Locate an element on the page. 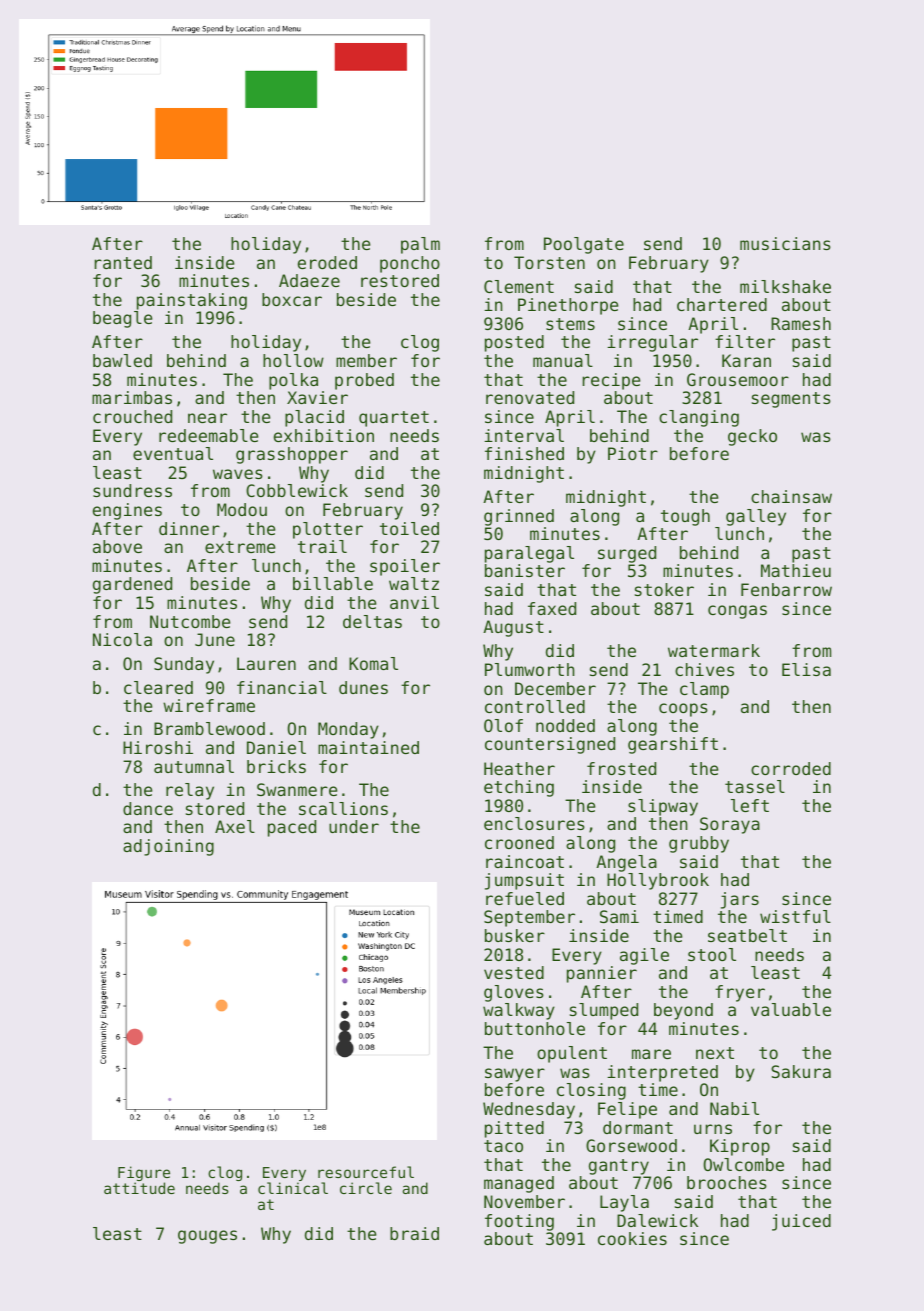  ranted is located at coordinates (123, 262).
